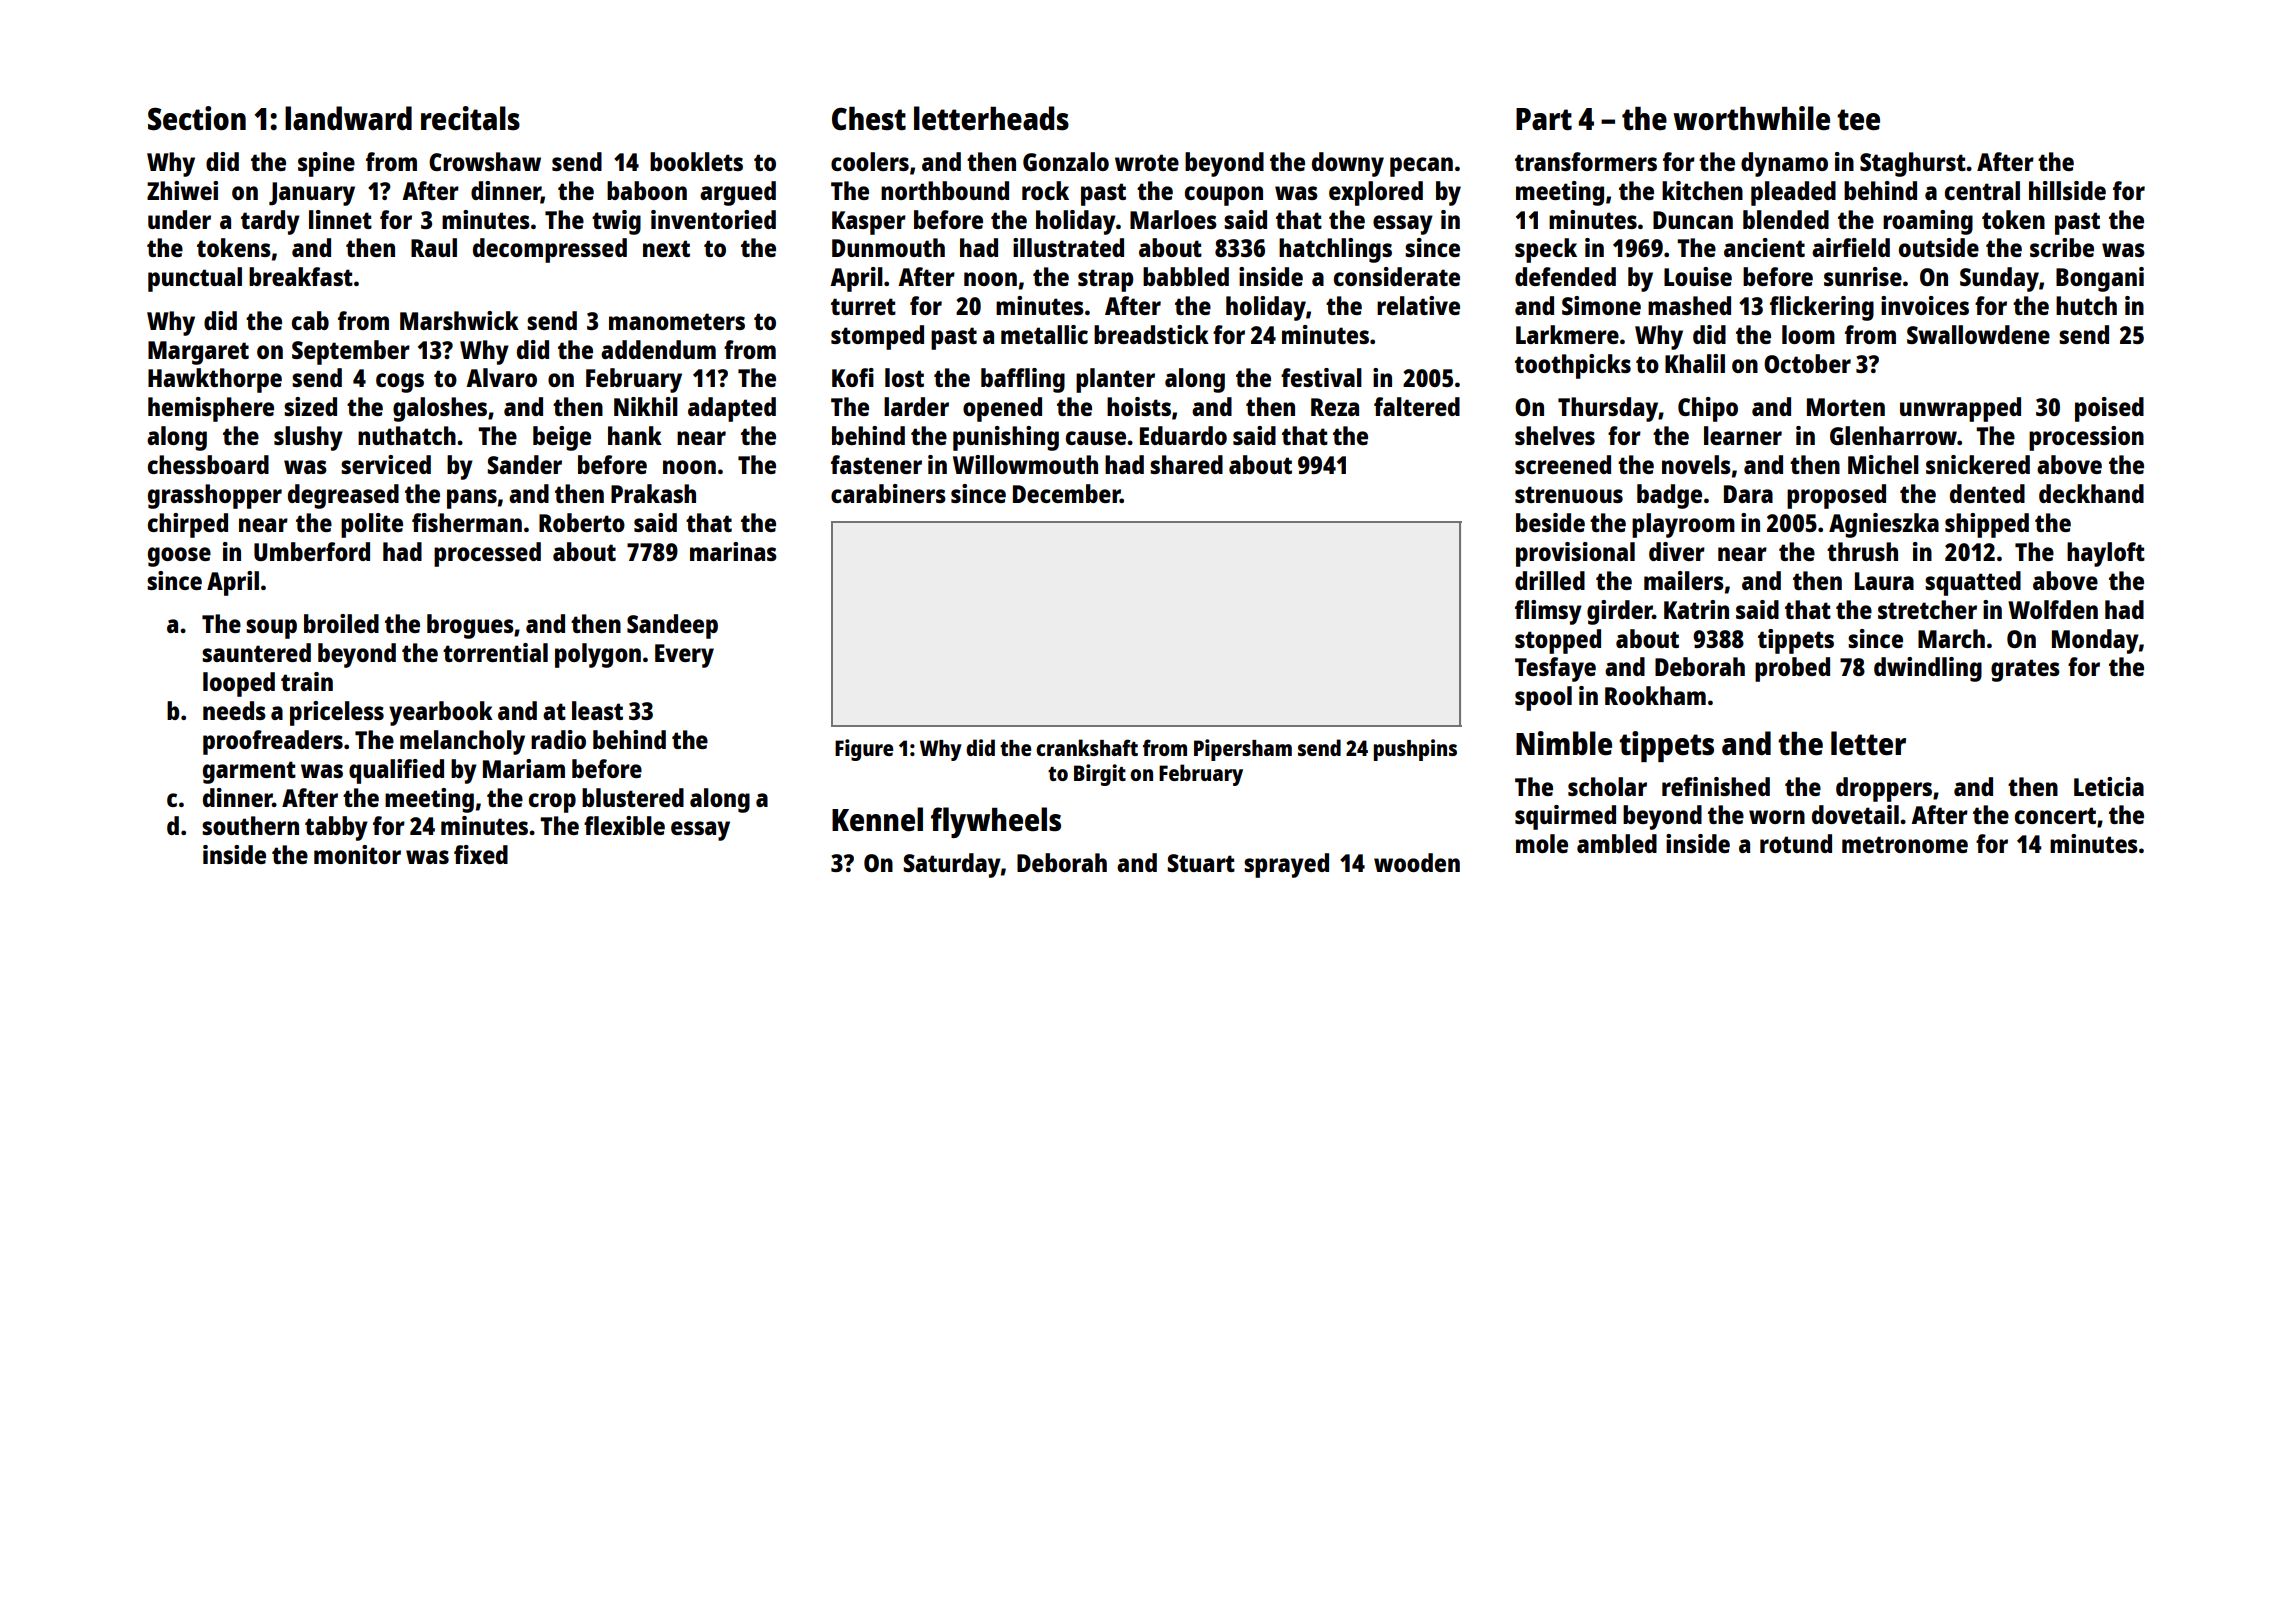 The image size is (2292, 1620). I want to click on Saturday, so click(952, 865).
